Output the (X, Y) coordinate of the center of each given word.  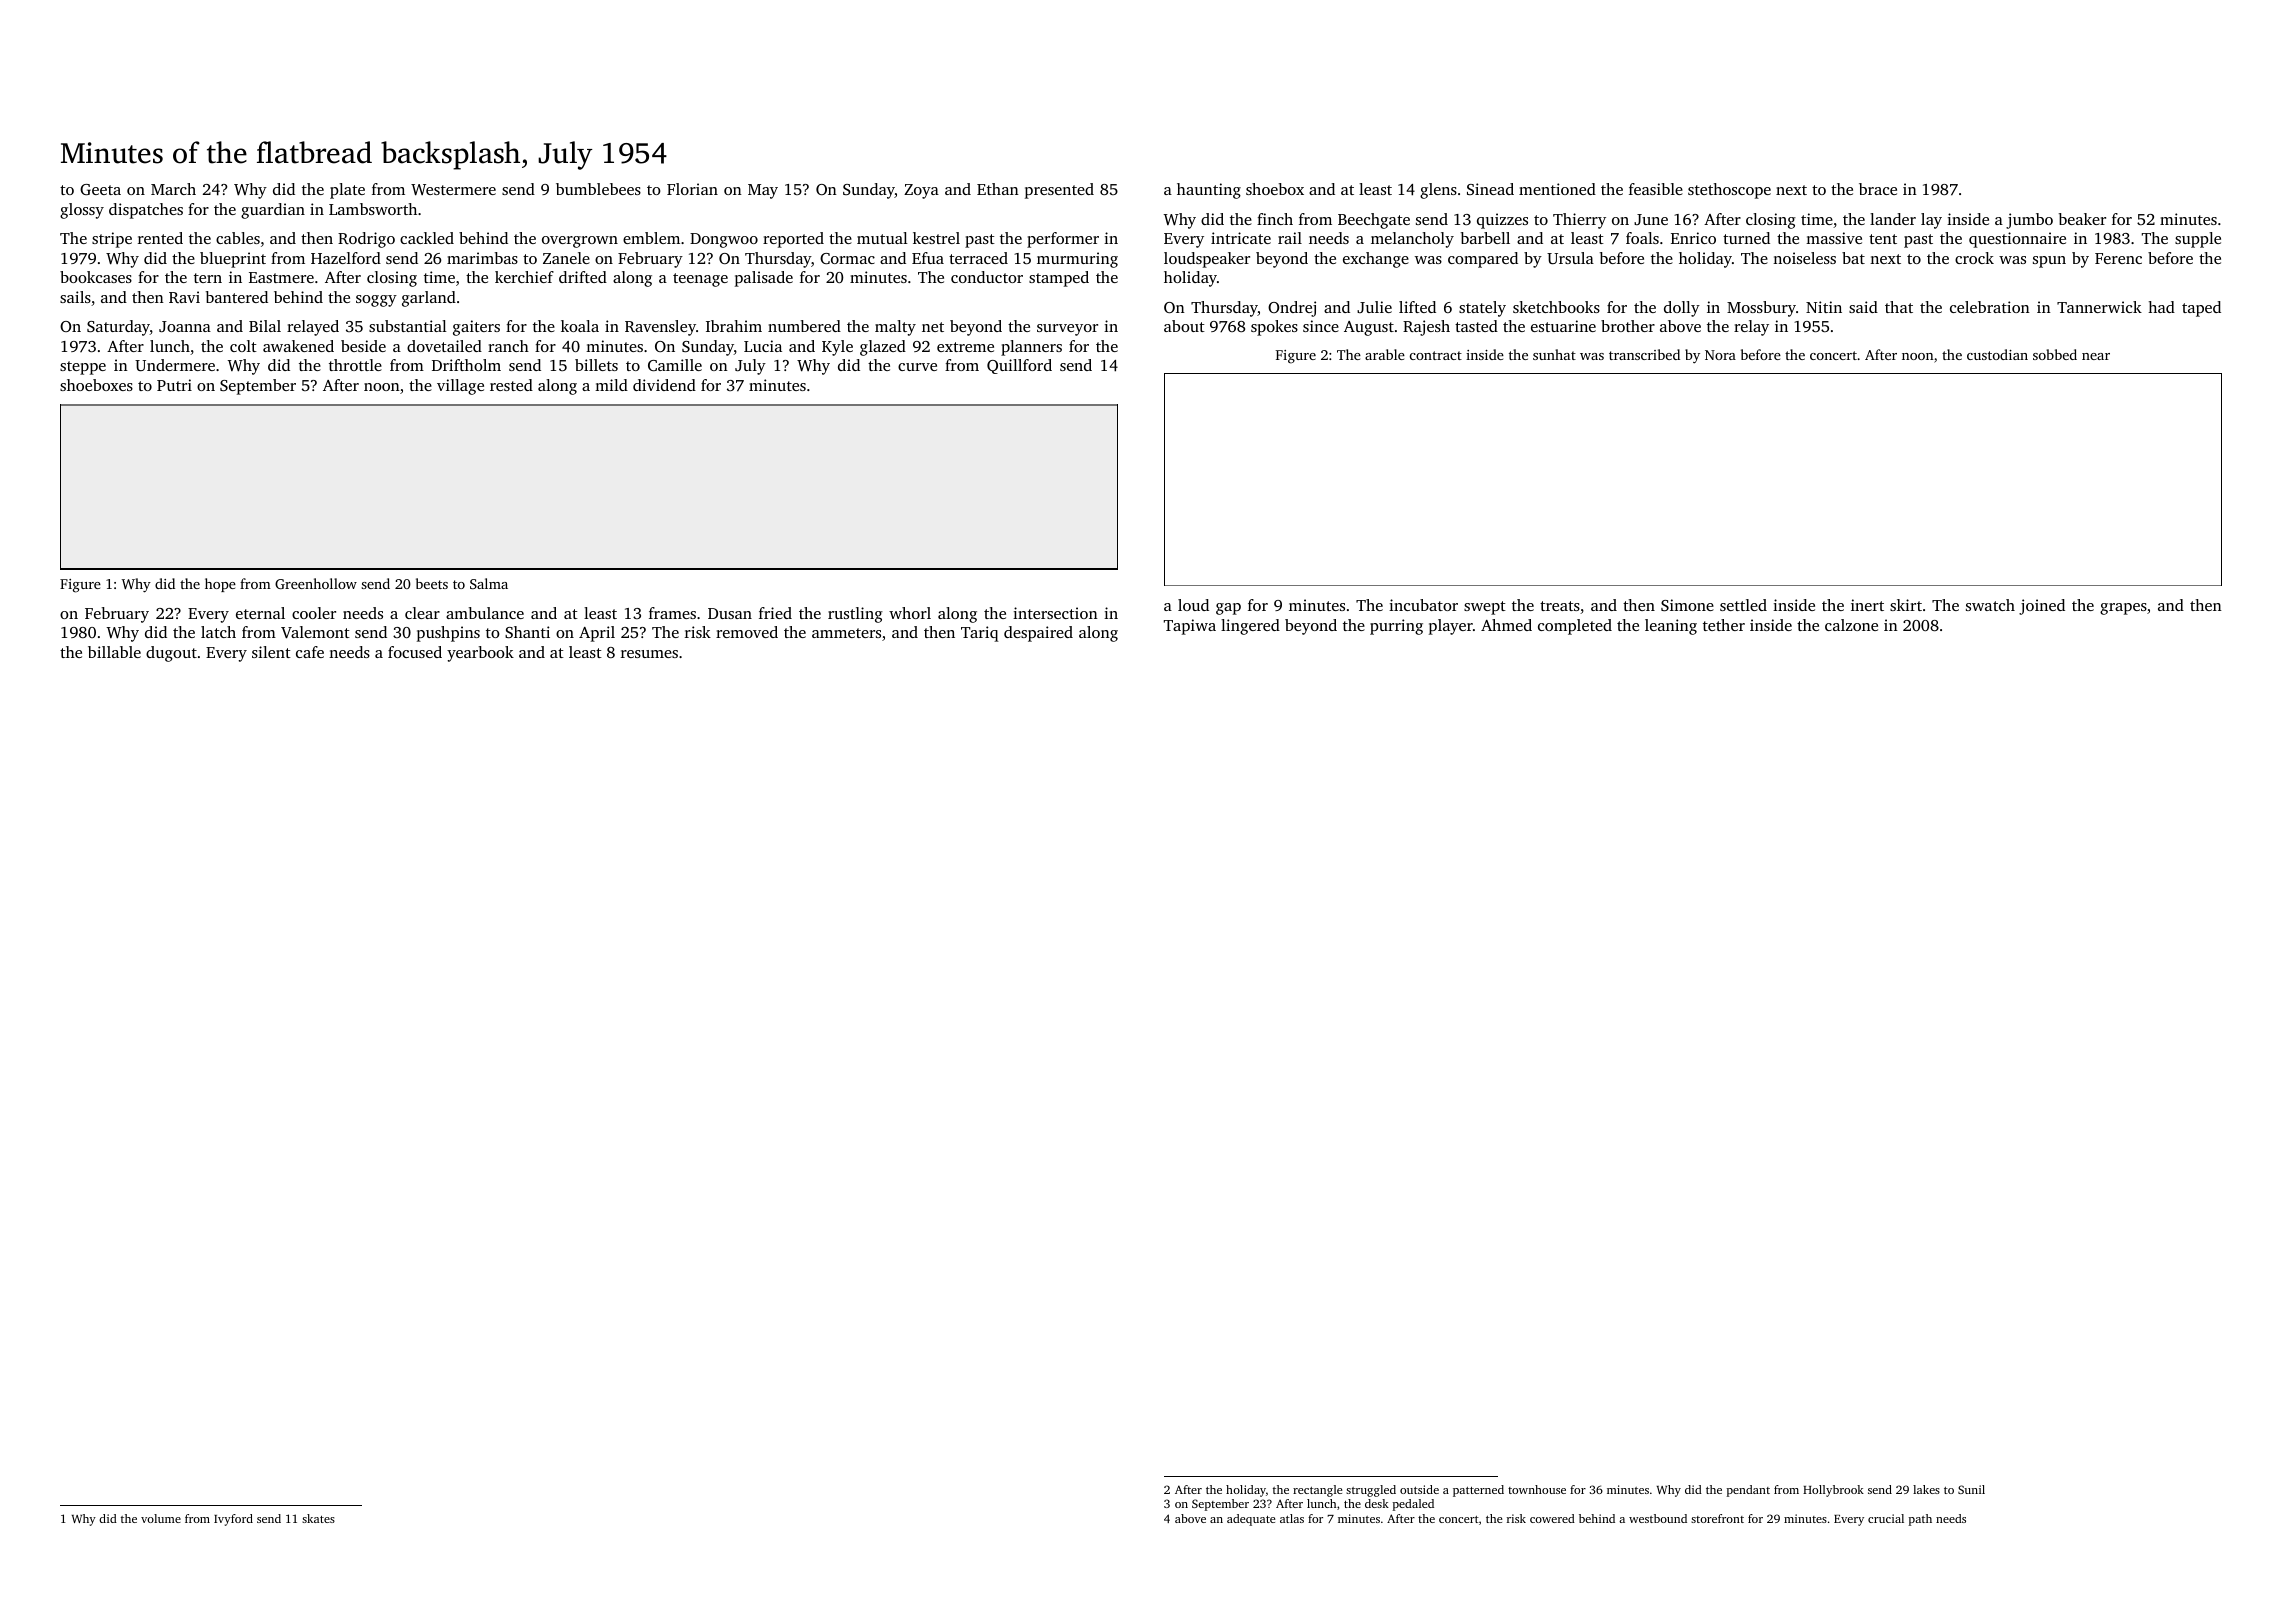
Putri (174, 385)
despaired (1038, 634)
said (1863, 307)
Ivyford (233, 1520)
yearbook (480, 654)
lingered (1250, 627)
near (2096, 356)
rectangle (1317, 1491)
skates (318, 1518)
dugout (171, 654)
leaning (1671, 627)
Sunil (1971, 1489)
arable (1385, 354)
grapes (2123, 609)
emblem (651, 238)
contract (1436, 355)
